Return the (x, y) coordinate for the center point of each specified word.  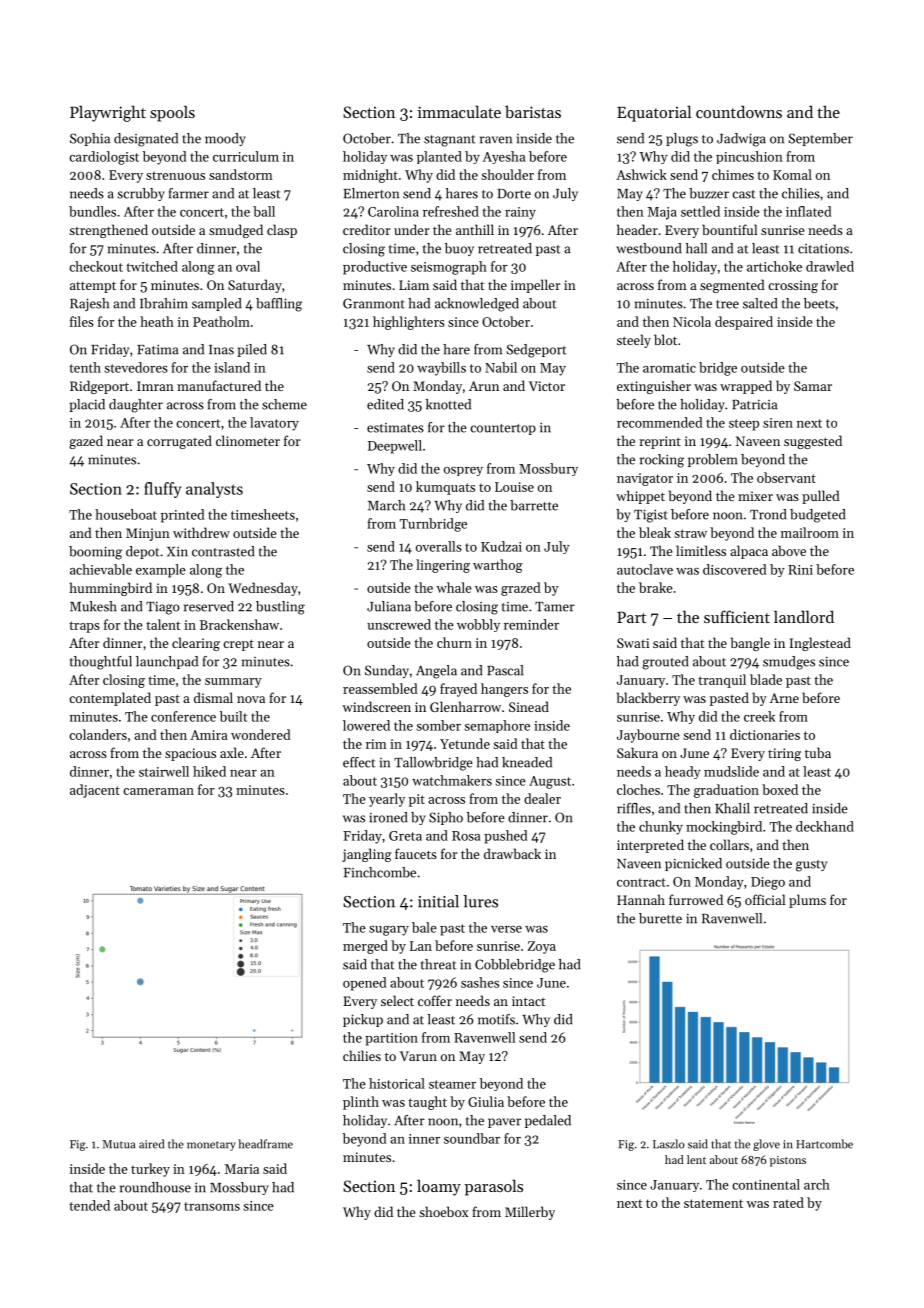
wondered (261, 734)
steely (634, 341)
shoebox (443, 1211)
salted (760, 303)
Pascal (505, 670)
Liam (414, 285)
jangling (367, 855)
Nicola (692, 321)
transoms (212, 1206)
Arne (784, 698)
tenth (85, 367)
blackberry (648, 699)
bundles (92, 211)
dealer (542, 798)
